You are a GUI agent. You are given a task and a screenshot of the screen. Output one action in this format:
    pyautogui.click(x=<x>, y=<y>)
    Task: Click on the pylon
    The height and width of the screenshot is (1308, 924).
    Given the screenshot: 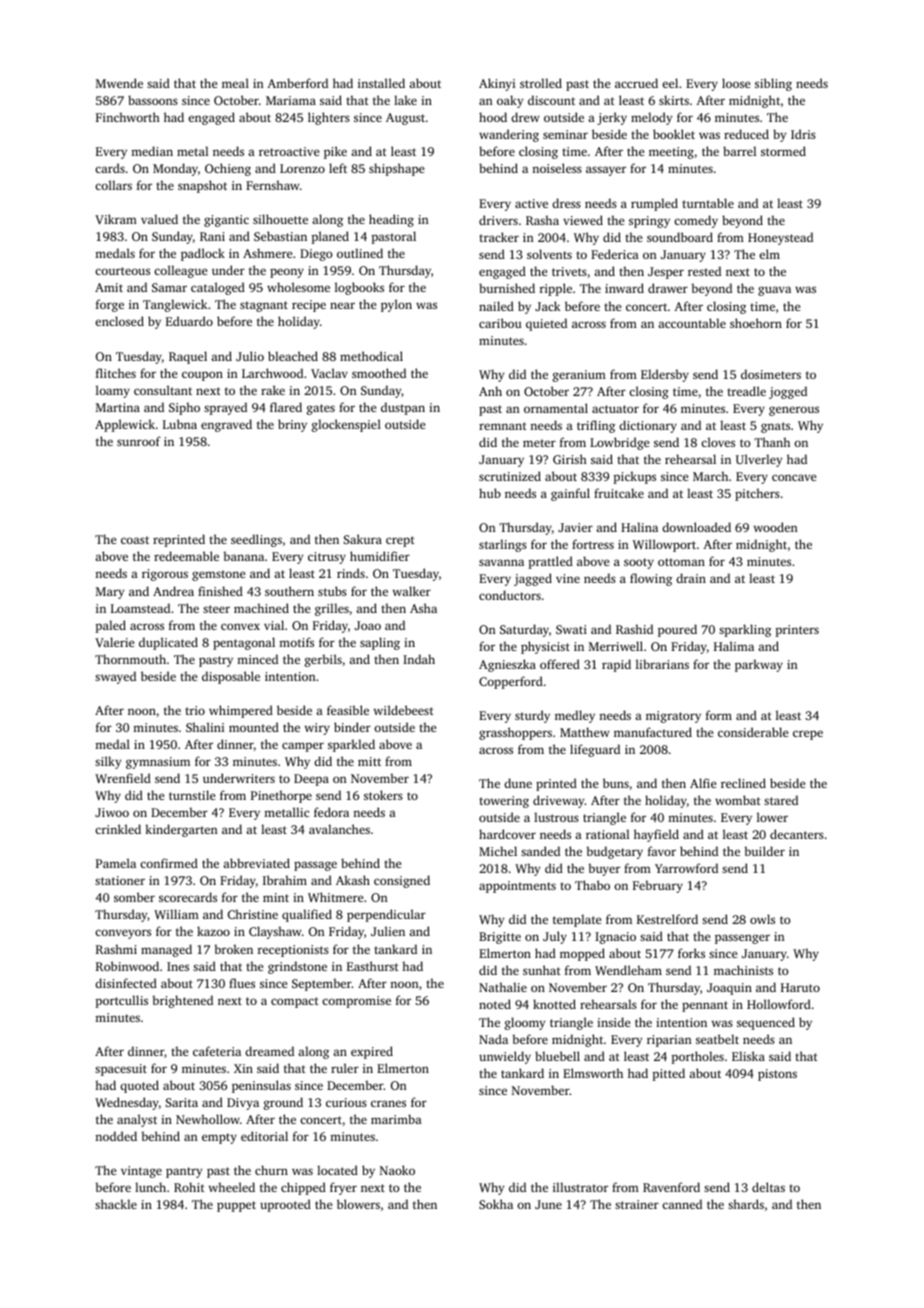 What is the action you would take?
    pyautogui.click(x=396, y=305)
